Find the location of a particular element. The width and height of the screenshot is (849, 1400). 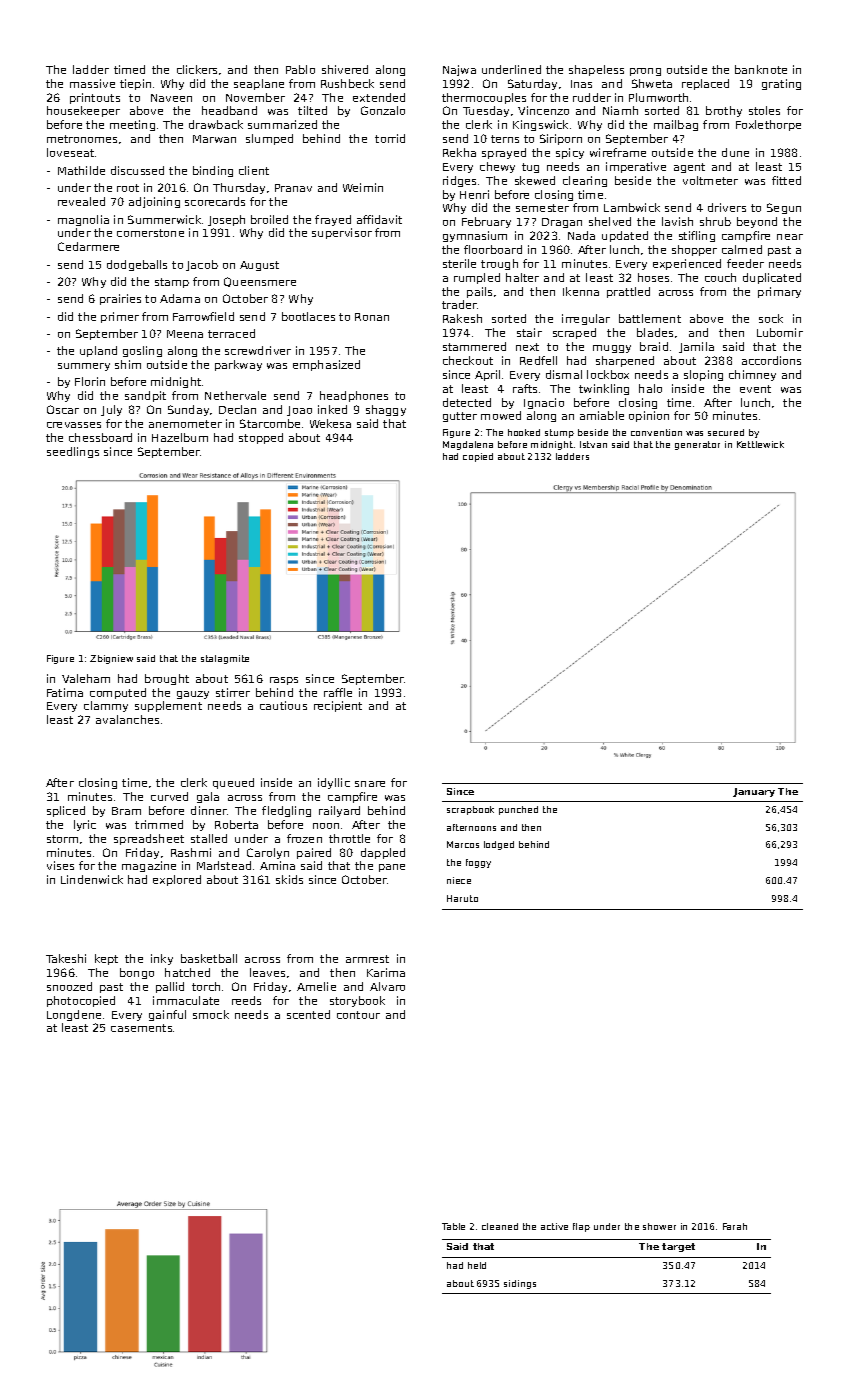

tilted is located at coordinates (312, 110).
